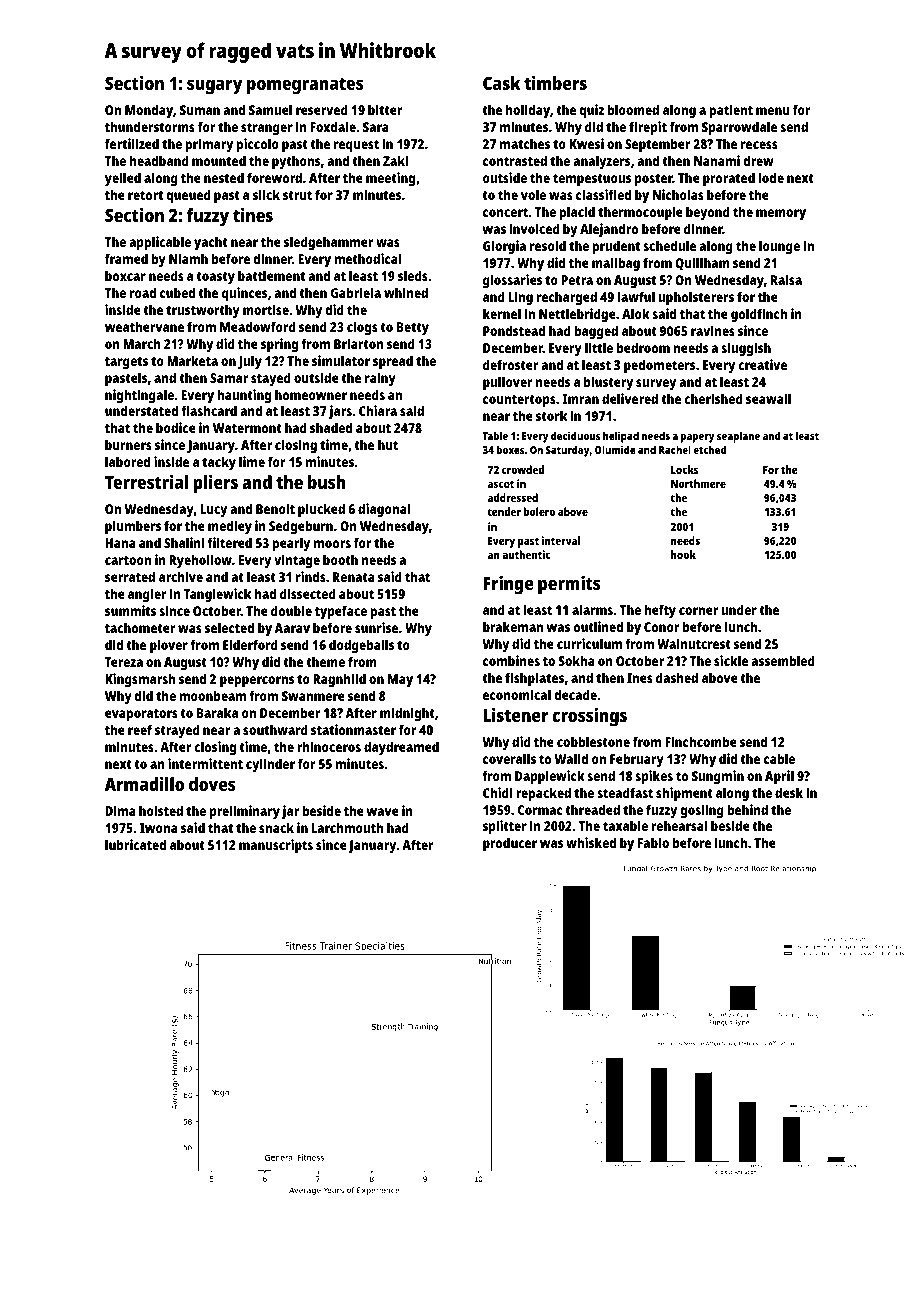 This screenshot has width=924, height=1308. What do you see at coordinates (347, 827) in the screenshot?
I see `Larchmouth` at bounding box center [347, 827].
